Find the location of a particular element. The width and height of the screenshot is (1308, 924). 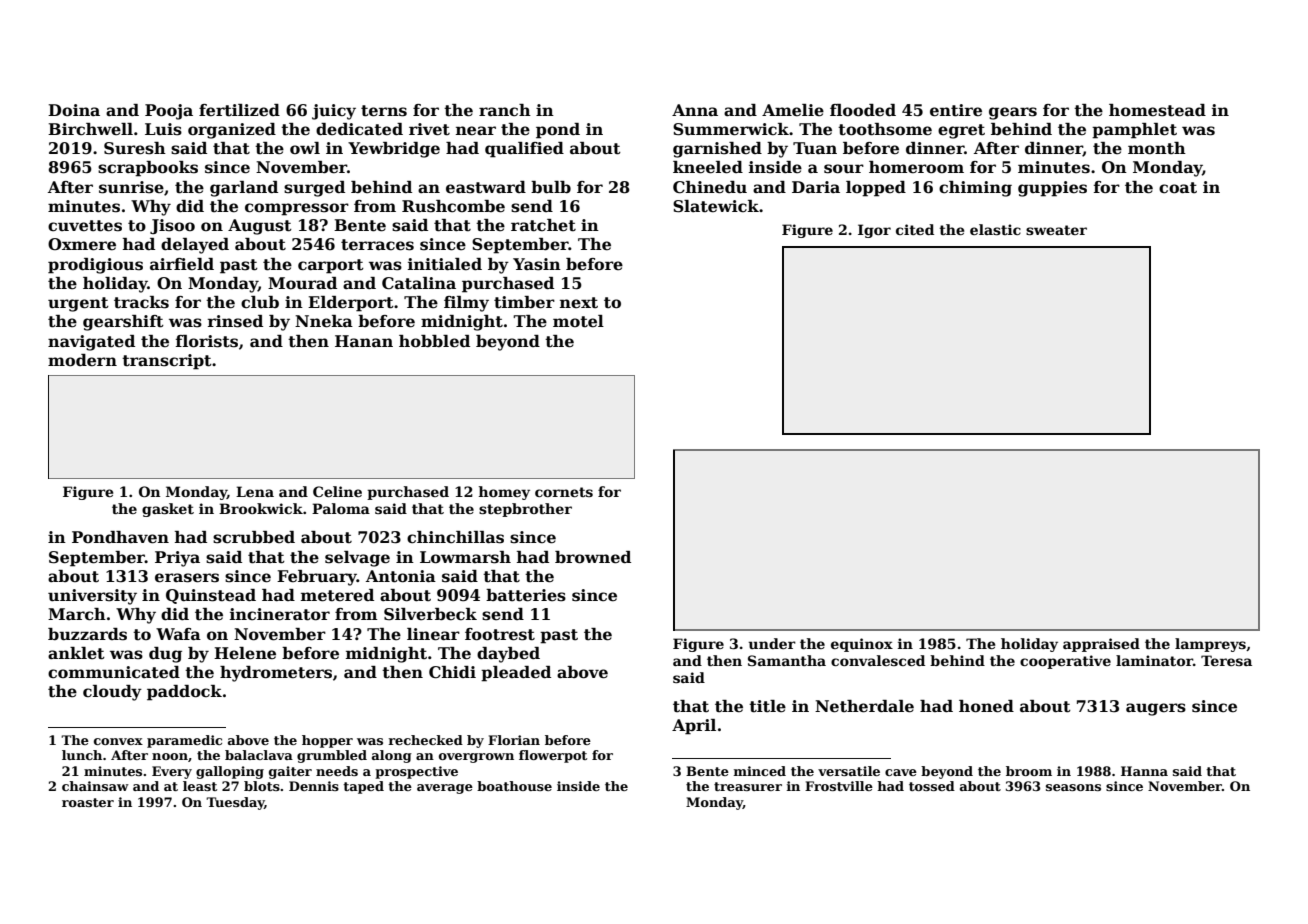

cornets is located at coordinates (564, 492).
